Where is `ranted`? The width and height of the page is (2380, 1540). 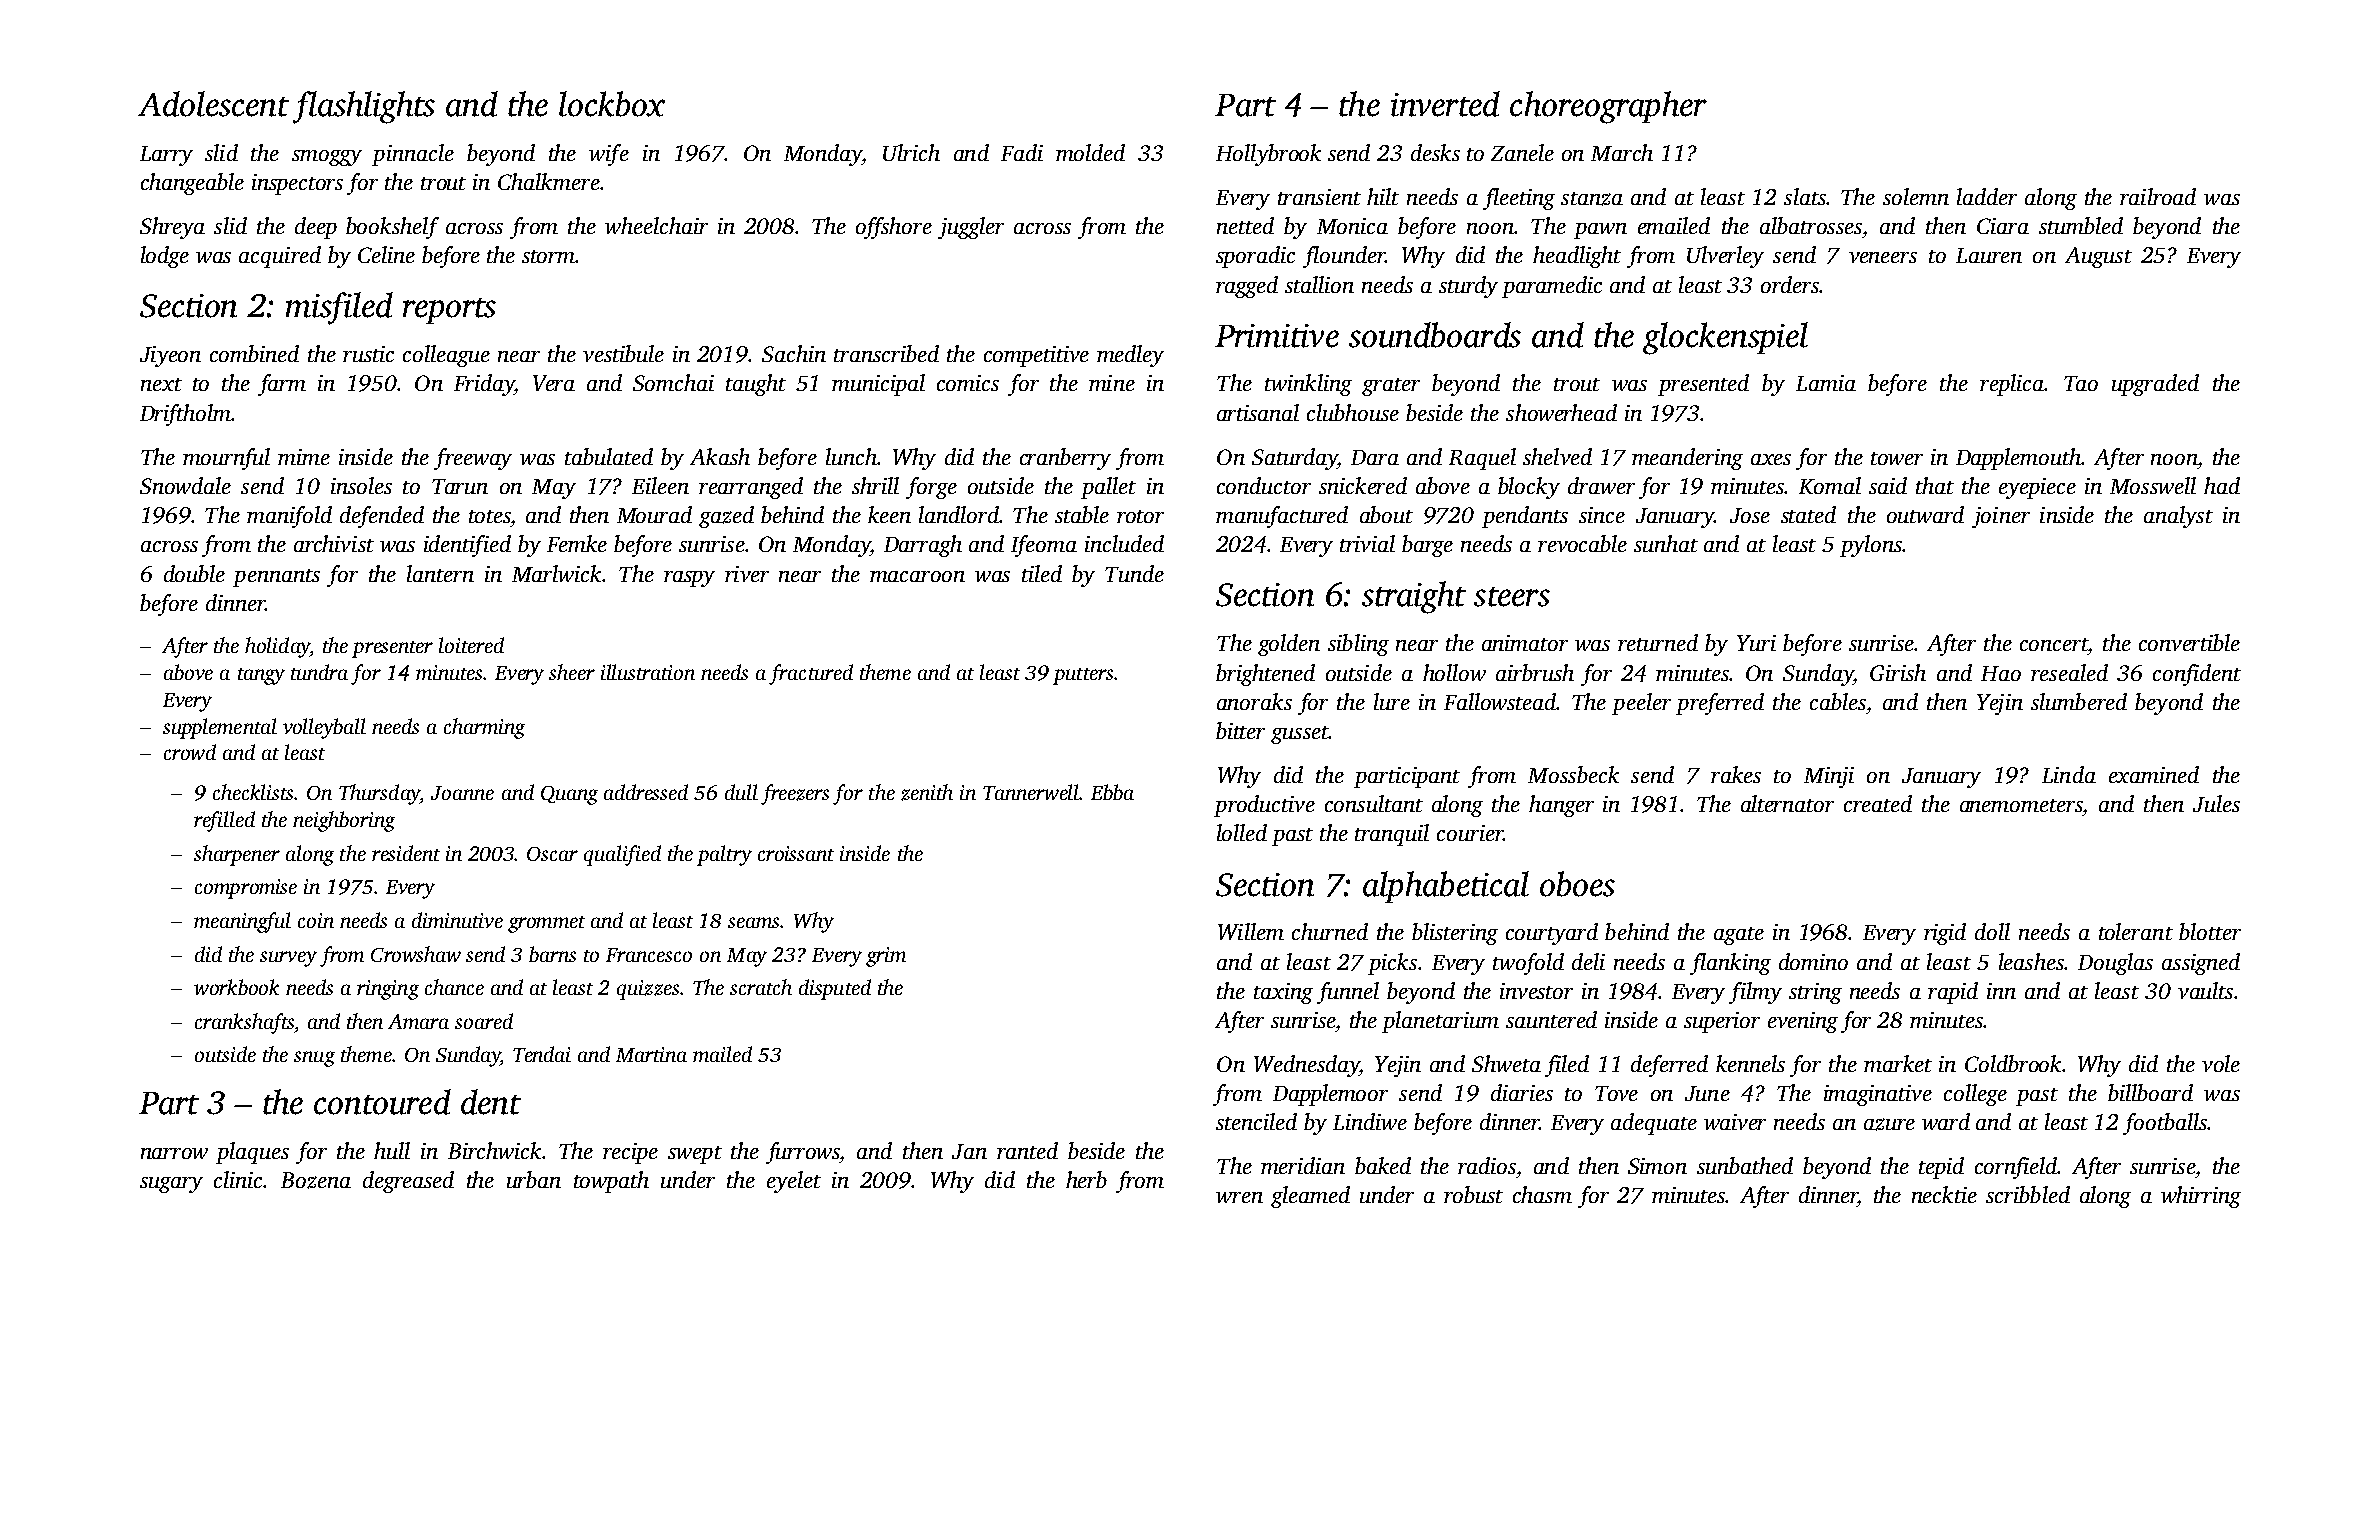
ranted is located at coordinates (1027, 1150).
